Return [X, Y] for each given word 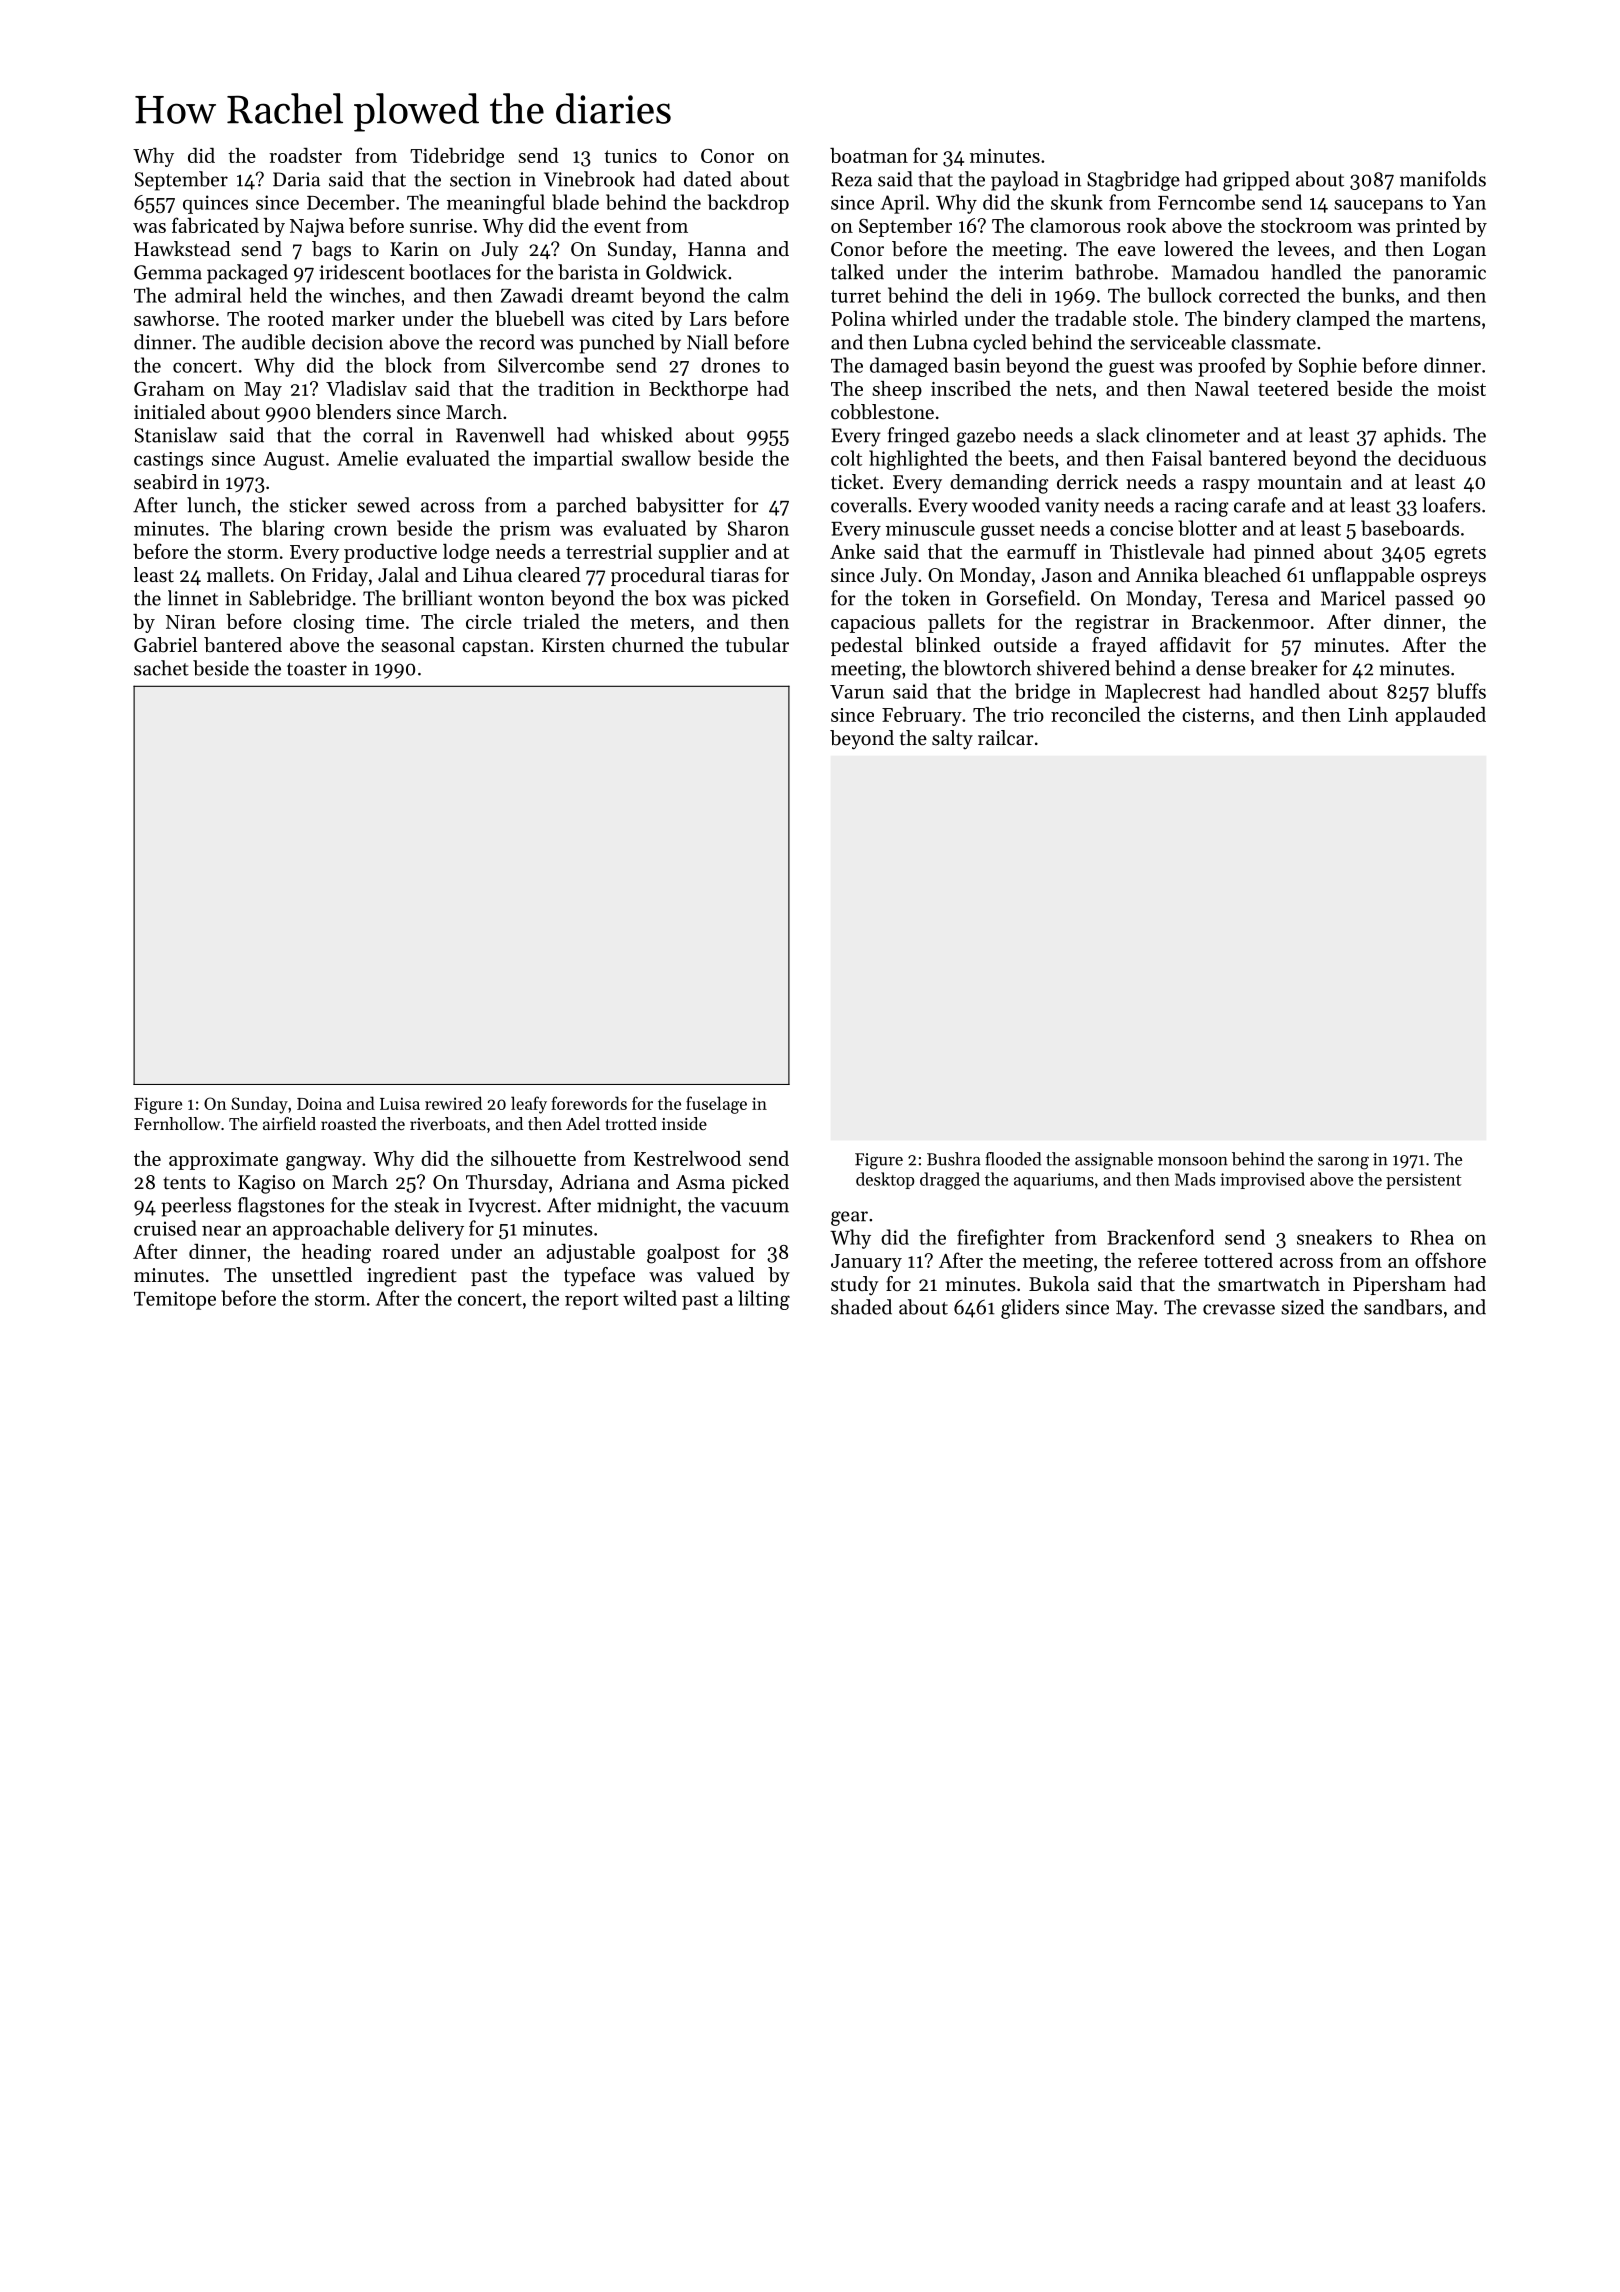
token [926, 598]
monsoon [1193, 1161]
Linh [1368, 714]
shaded [861, 1307]
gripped [1256, 181]
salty [952, 739]
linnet [193, 598]
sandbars [1403, 1307]
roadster [305, 155]
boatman [869, 155]
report [592, 1301]
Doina [319, 1103]
